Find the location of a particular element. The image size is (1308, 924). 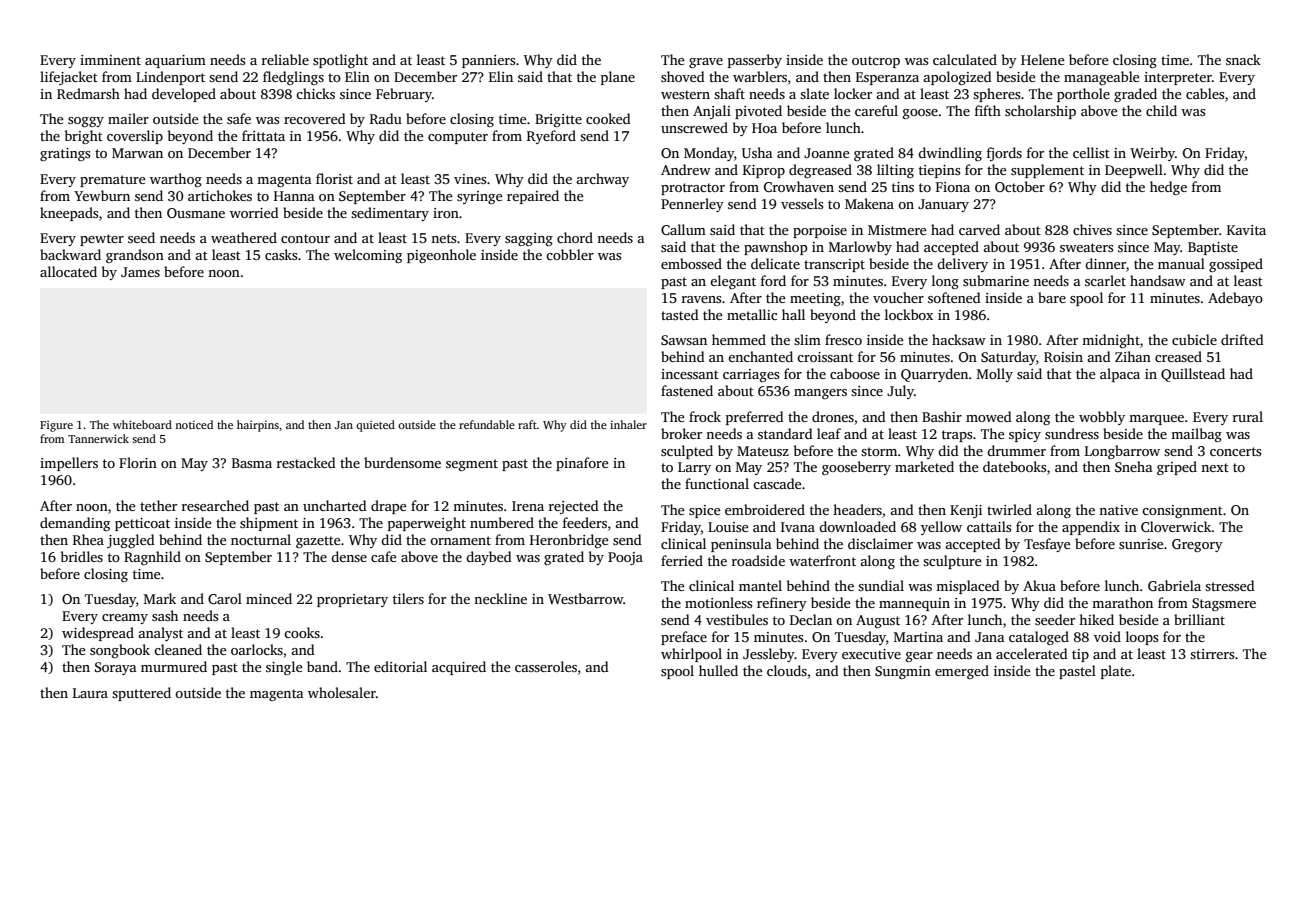

spotlight is located at coordinates (340, 61).
